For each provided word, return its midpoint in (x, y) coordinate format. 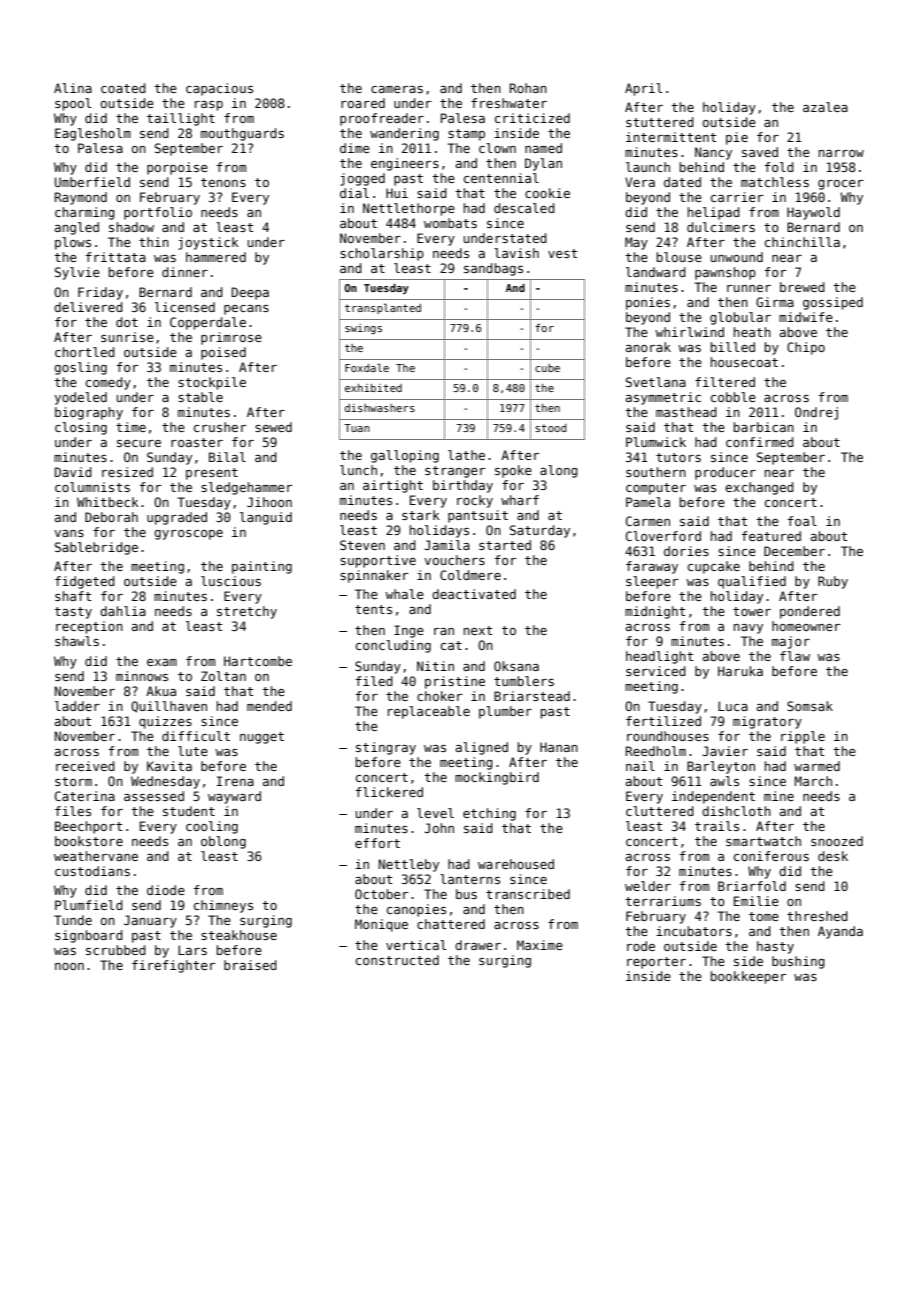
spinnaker (374, 576)
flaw (795, 656)
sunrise (127, 337)
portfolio (158, 213)
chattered (451, 924)
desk (833, 856)
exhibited (373, 388)
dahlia (123, 611)
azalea (825, 107)
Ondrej (816, 413)
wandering (404, 134)
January (150, 921)
